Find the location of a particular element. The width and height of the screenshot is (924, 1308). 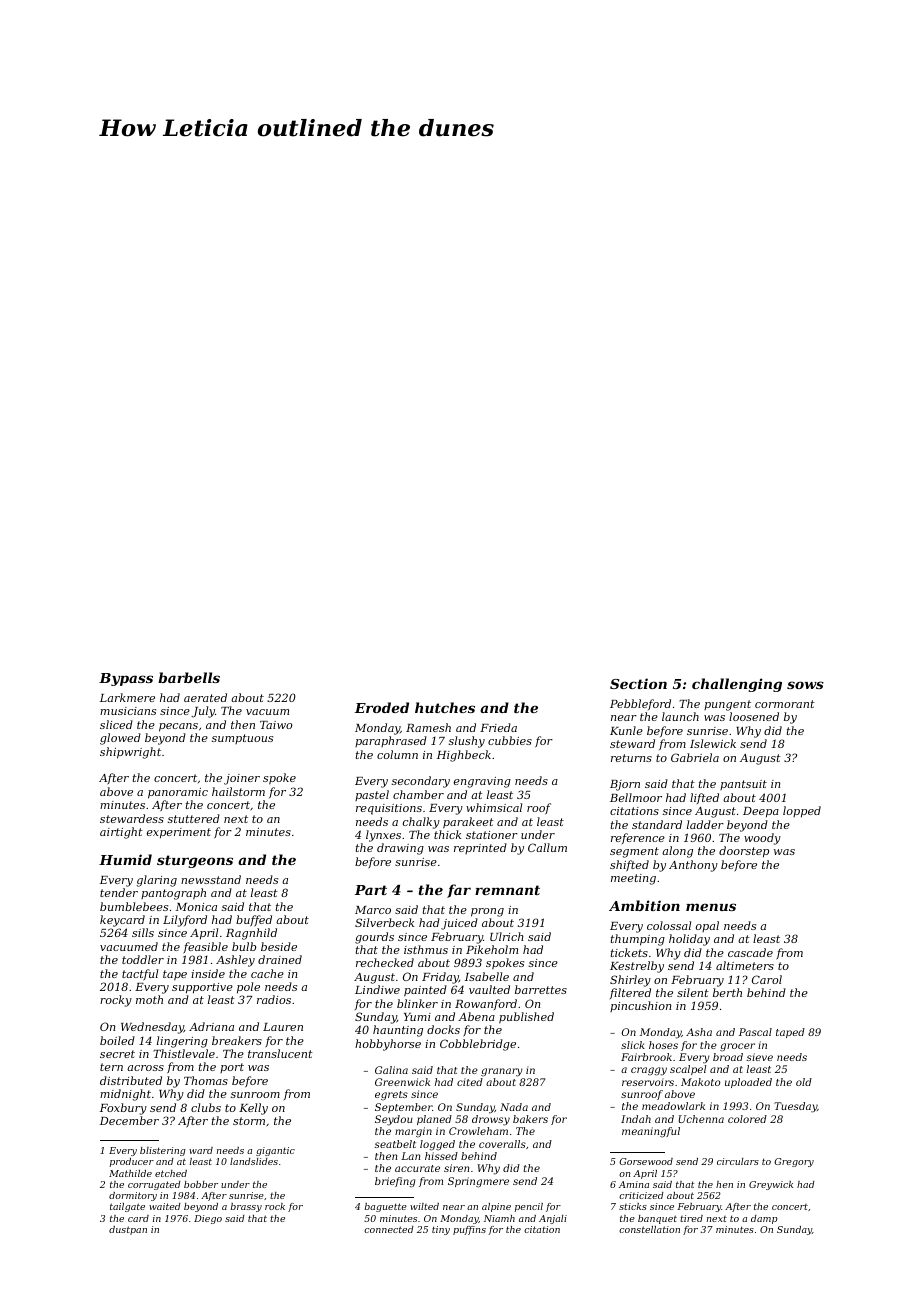

menus is located at coordinates (711, 907).
